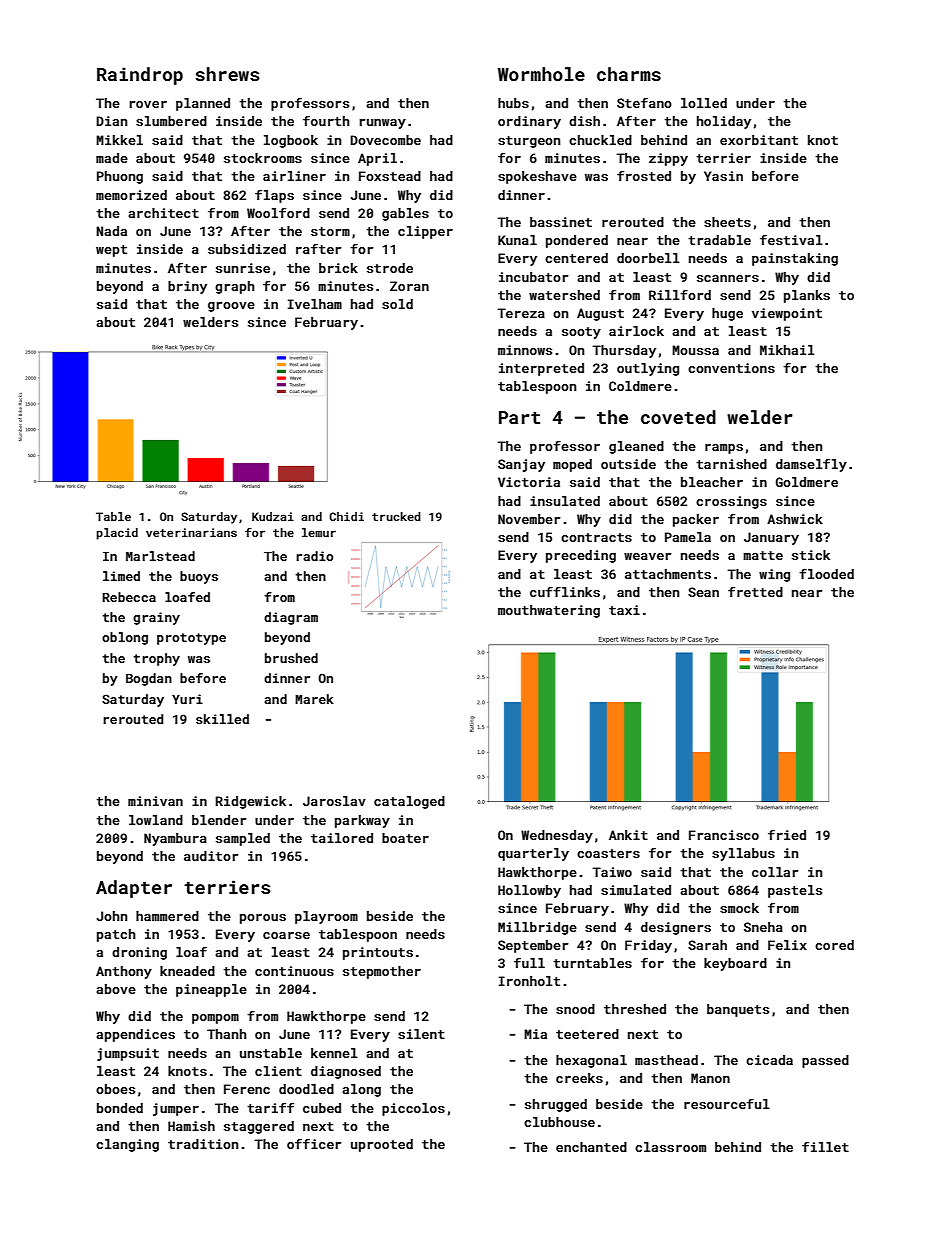 This screenshot has height=1233, width=952. I want to click on shrews, so click(228, 74).
